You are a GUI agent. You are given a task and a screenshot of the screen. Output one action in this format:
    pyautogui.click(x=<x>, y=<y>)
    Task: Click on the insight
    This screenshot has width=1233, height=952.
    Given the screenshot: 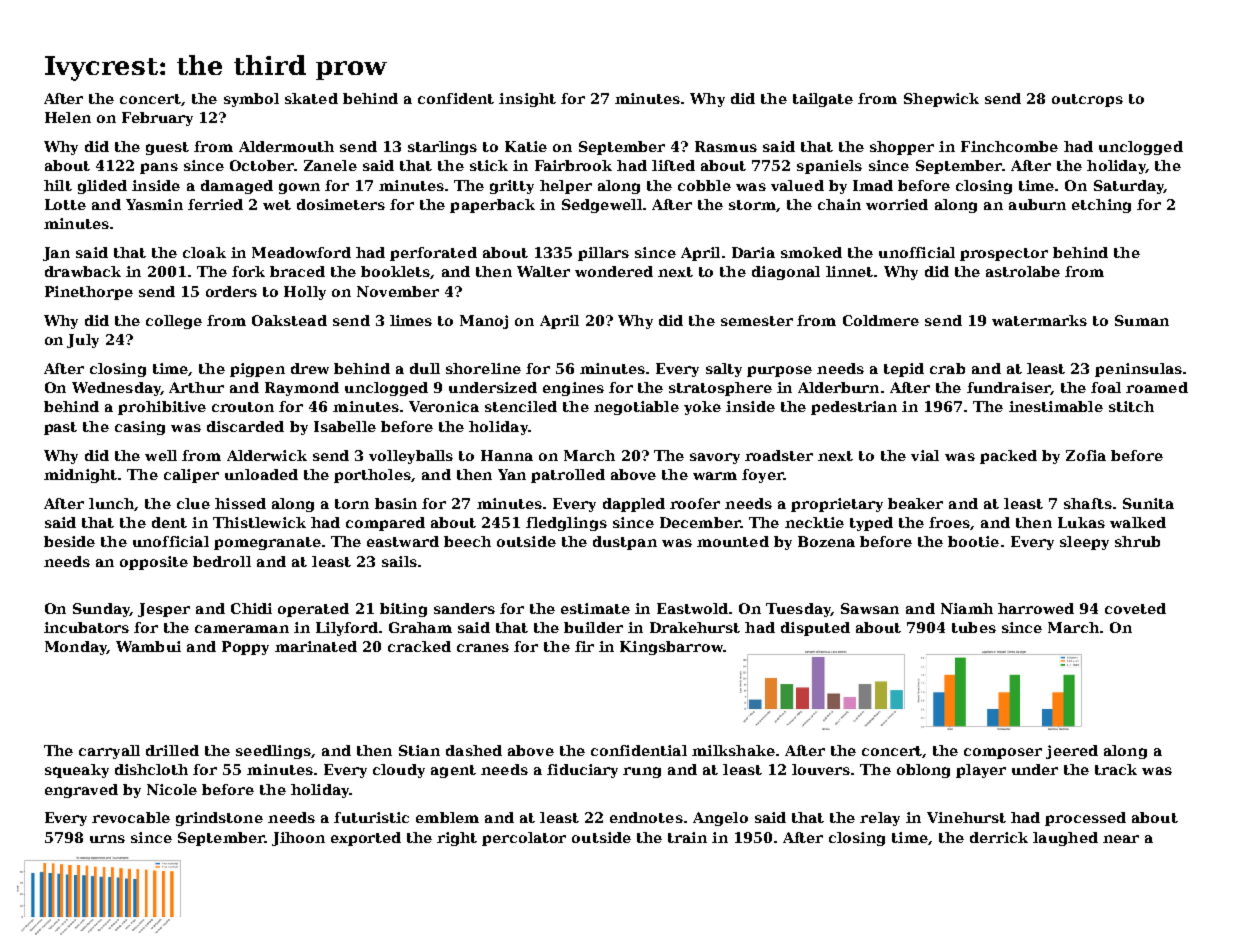 What is the action you would take?
    pyautogui.click(x=527, y=100)
